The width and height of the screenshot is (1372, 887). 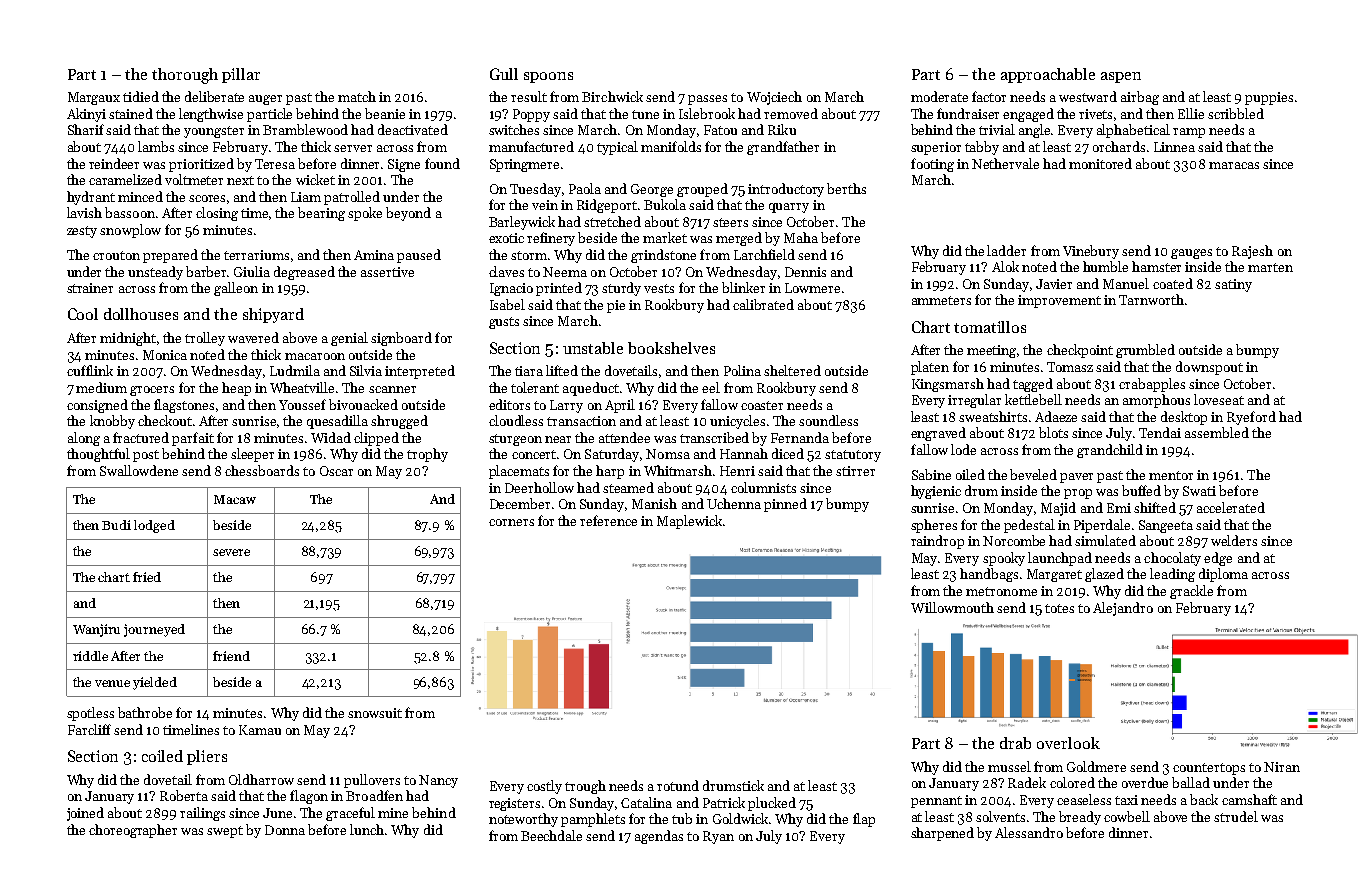 I want to click on Birchwick, so click(x=612, y=96).
